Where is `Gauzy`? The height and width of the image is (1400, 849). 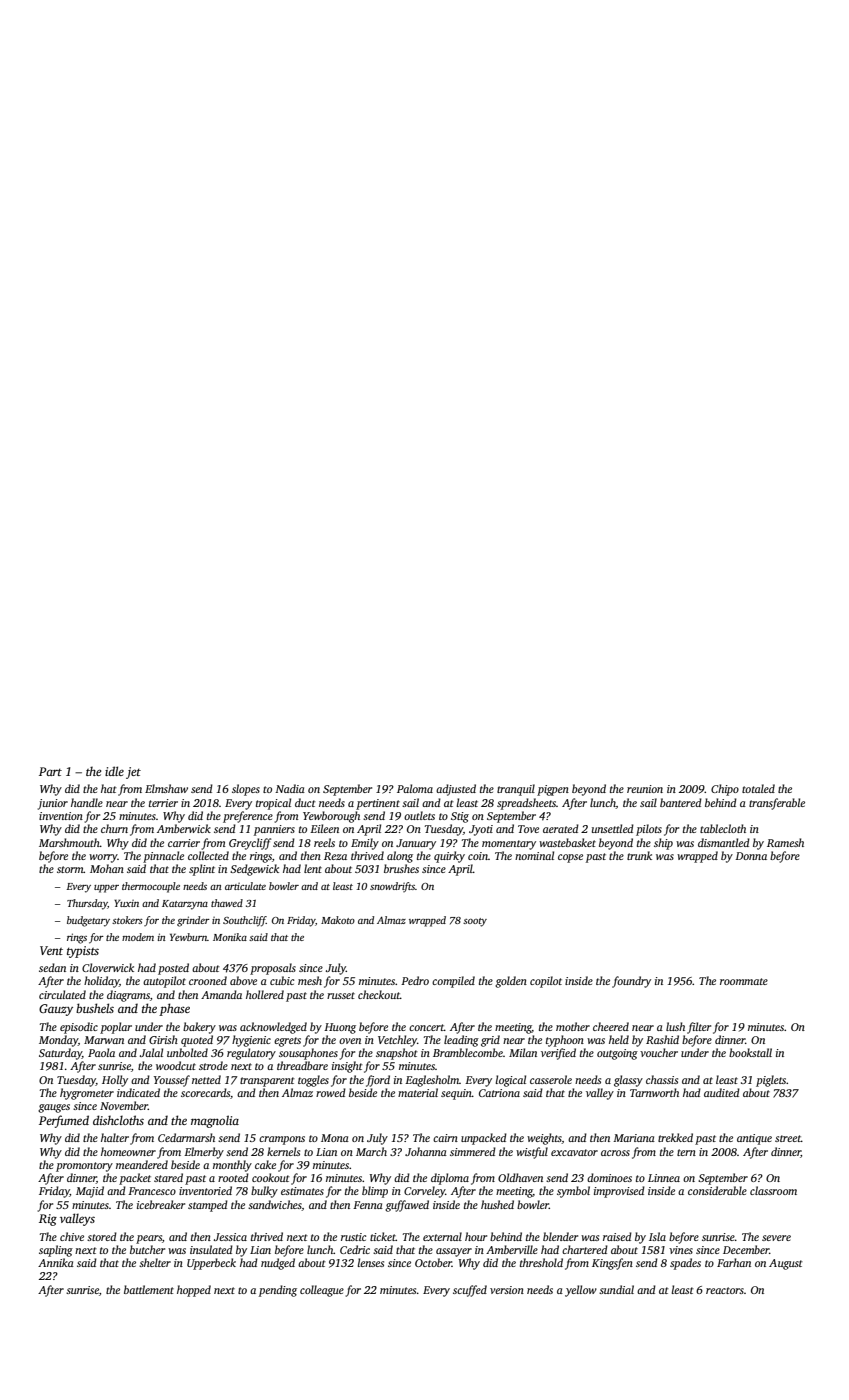 Gauzy is located at coordinates (56, 1010).
